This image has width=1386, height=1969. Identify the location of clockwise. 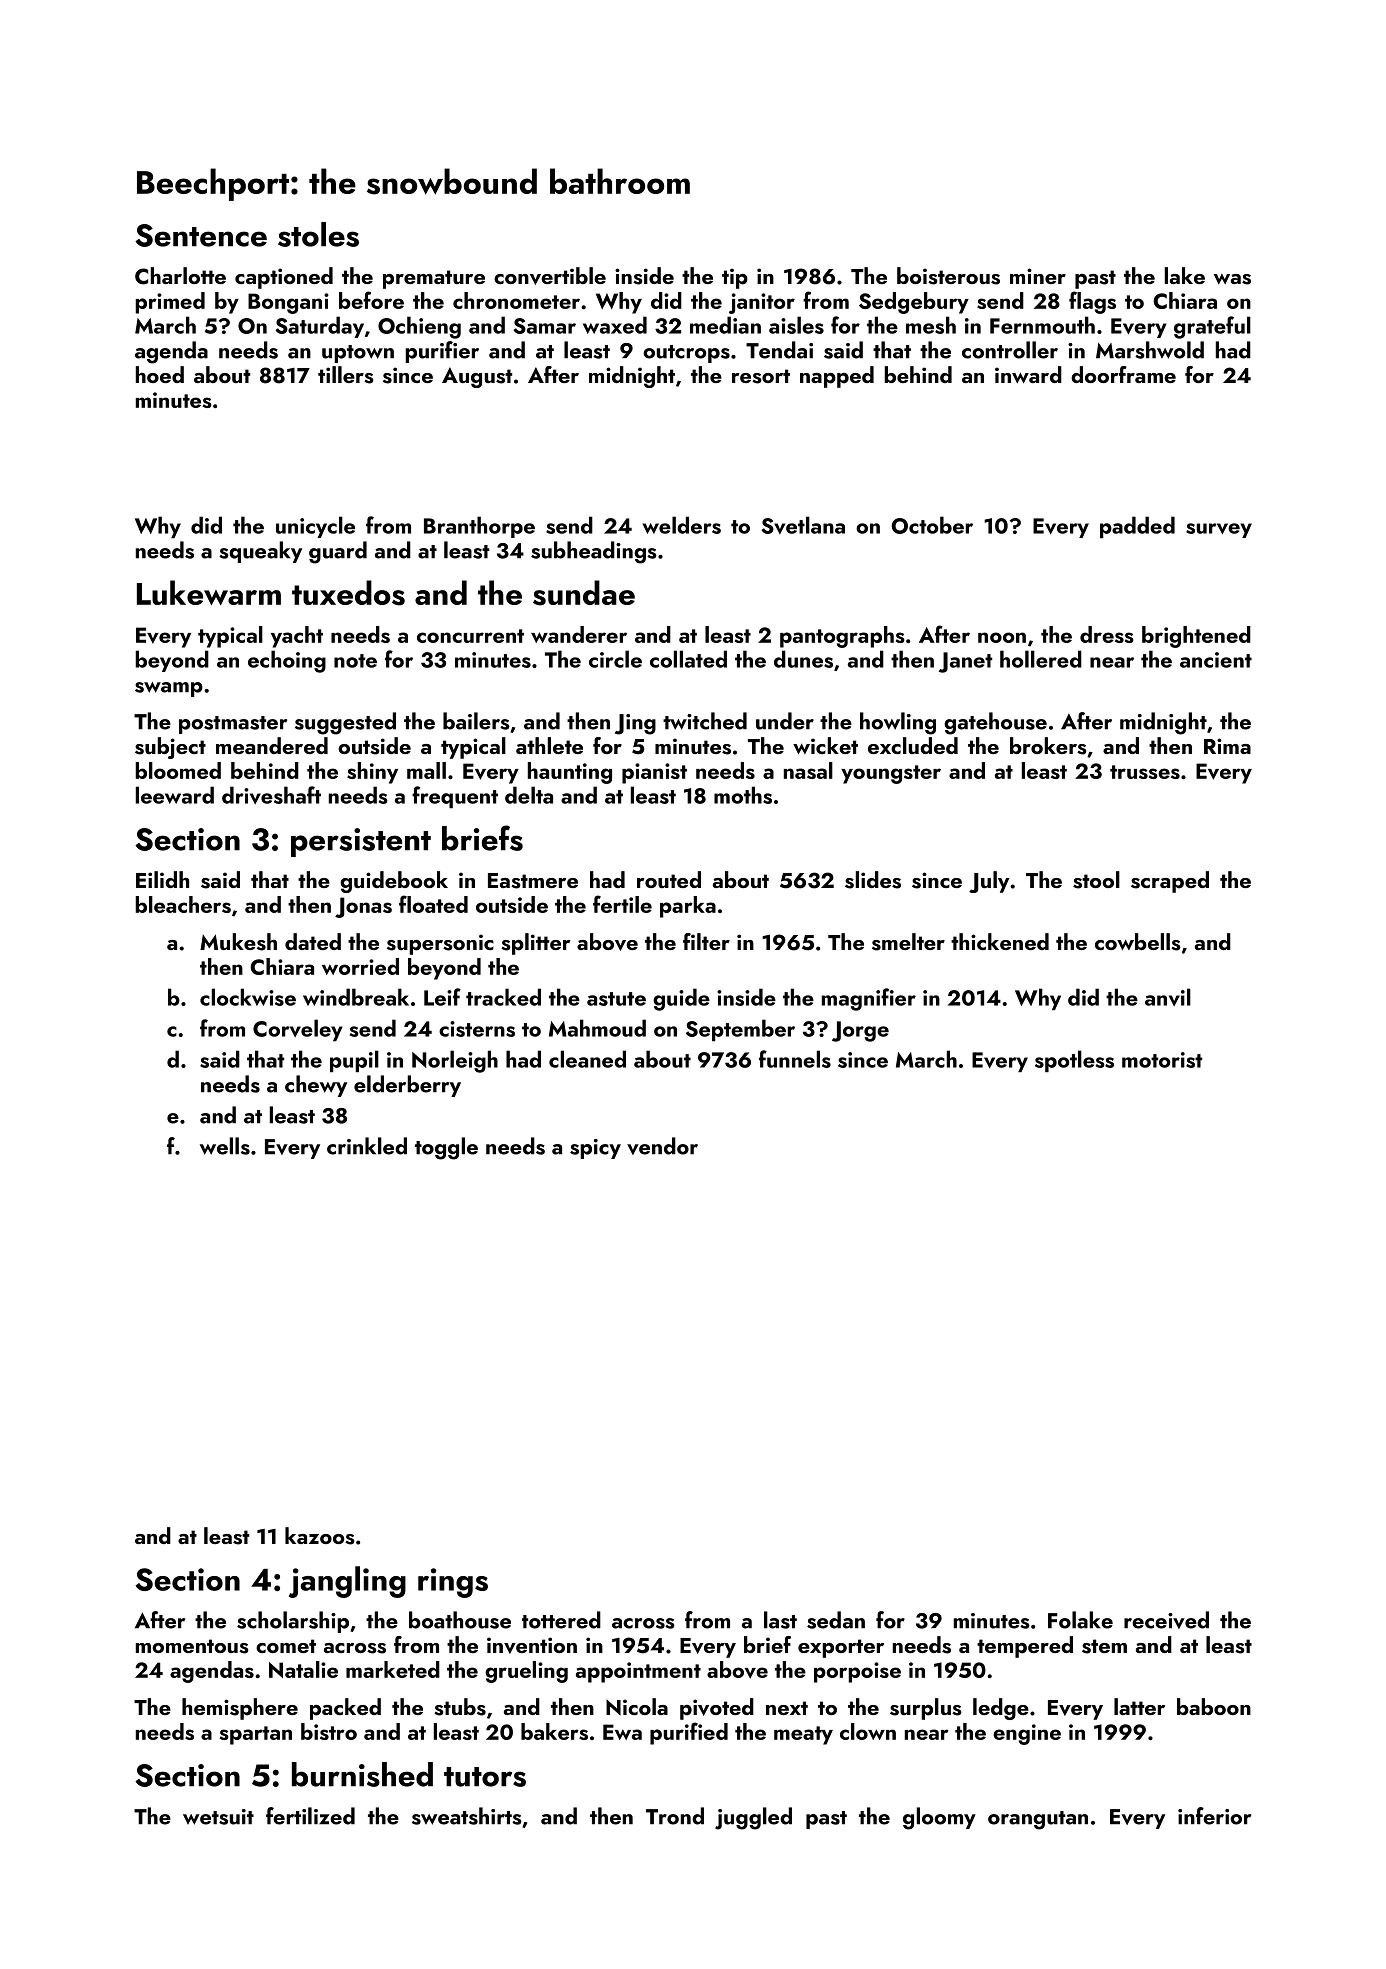
(248, 997).
